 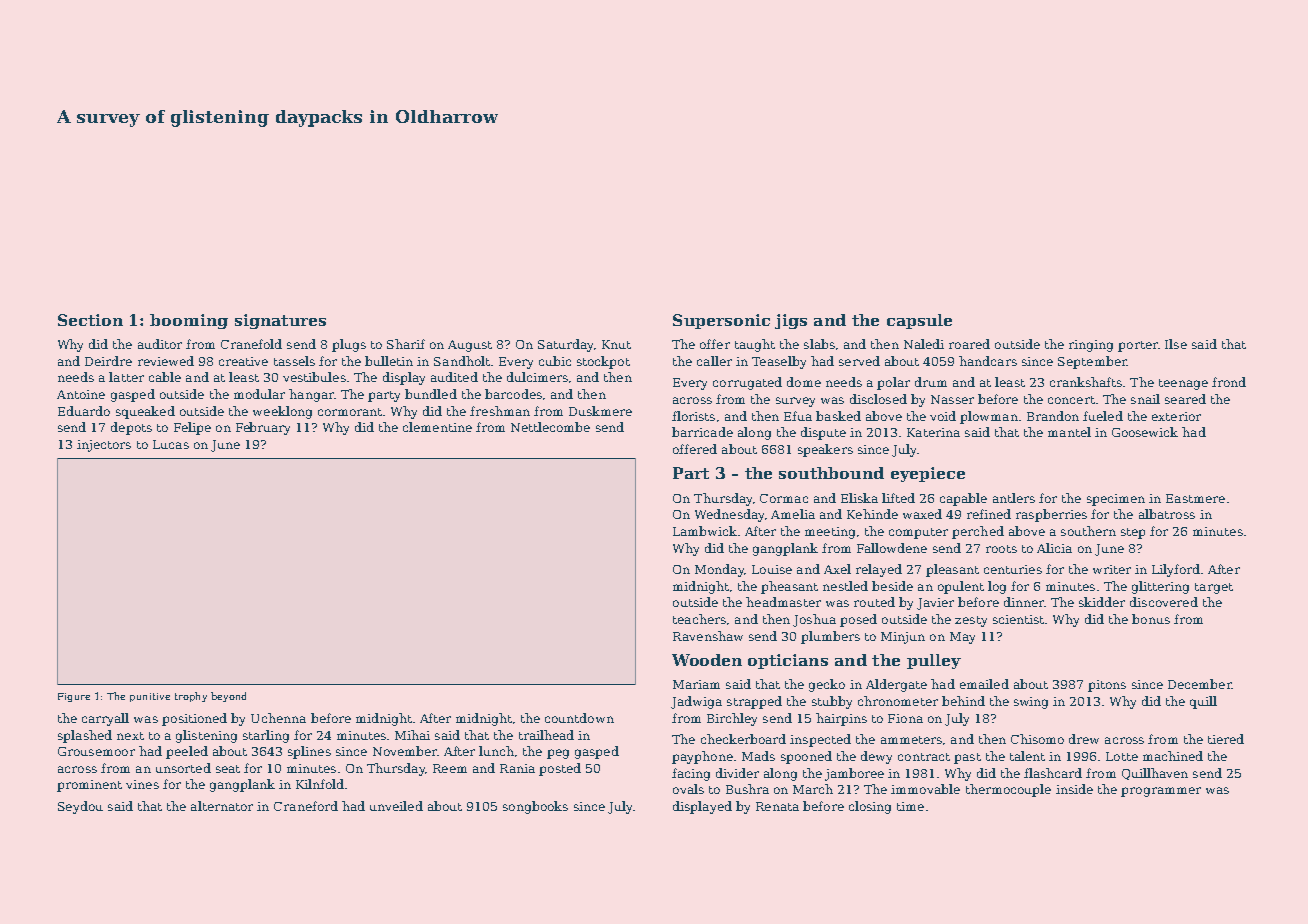 I want to click on September, so click(x=1092, y=362).
